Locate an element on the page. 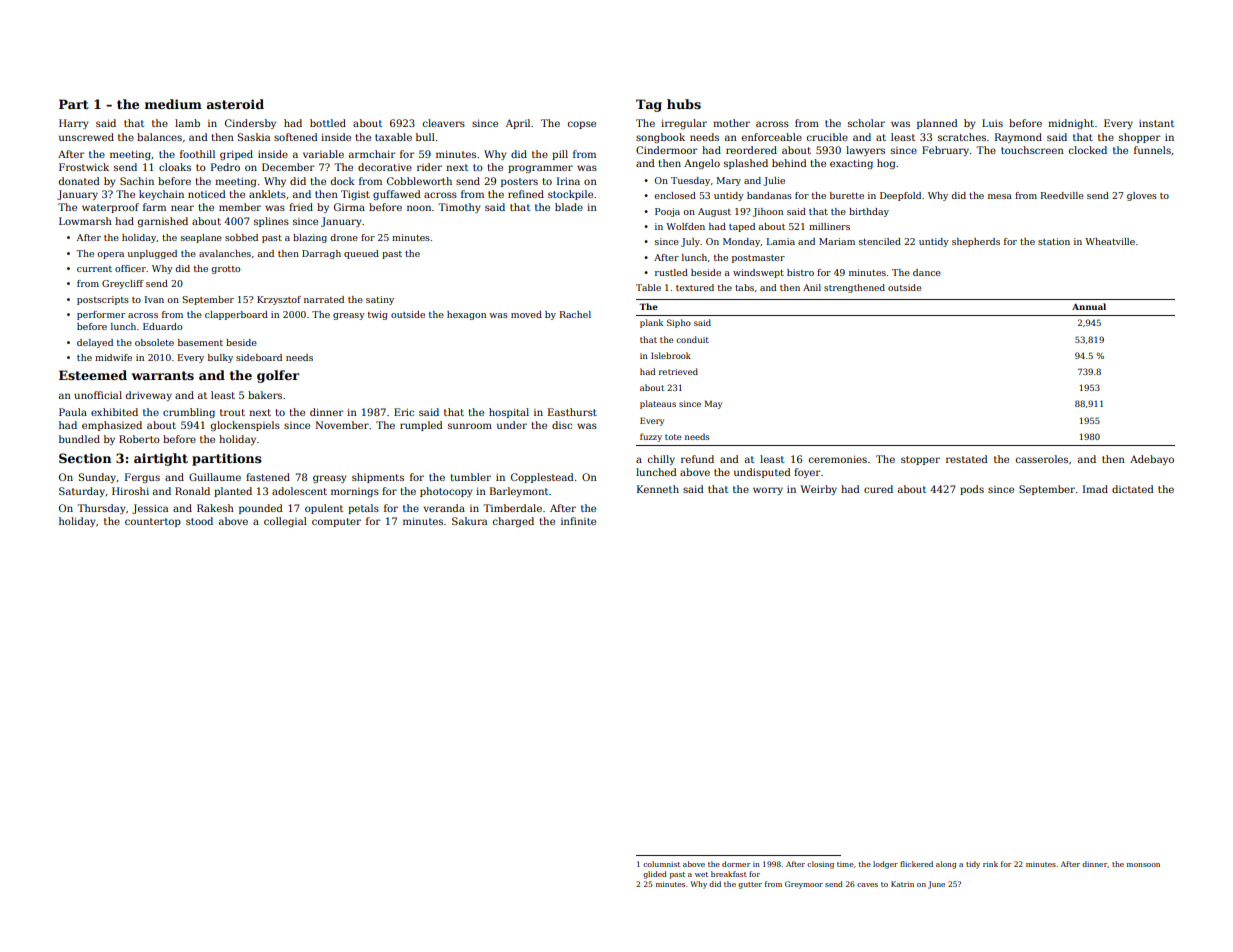 The image size is (1233, 952). pods is located at coordinates (972, 490).
